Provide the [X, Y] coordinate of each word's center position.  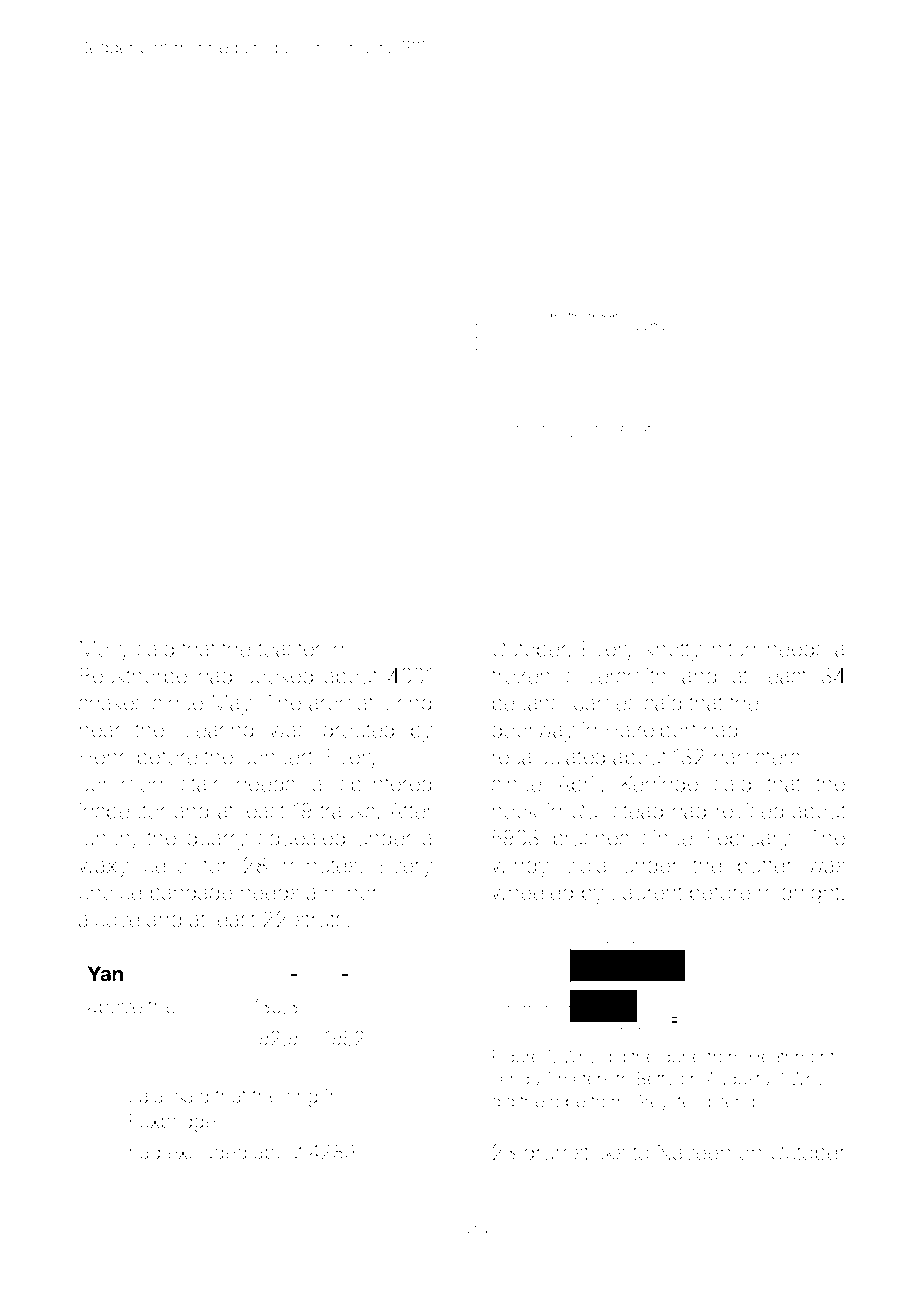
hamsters [756, 757]
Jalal [148, 1096]
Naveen [694, 1152]
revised [750, 811]
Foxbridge [172, 1123]
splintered [386, 786]
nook [515, 811]
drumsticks [574, 1152]
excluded [207, 1152]
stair [200, 784]
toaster [289, 649]
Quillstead [617, 811]
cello [165, 866]
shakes [111, 703]
